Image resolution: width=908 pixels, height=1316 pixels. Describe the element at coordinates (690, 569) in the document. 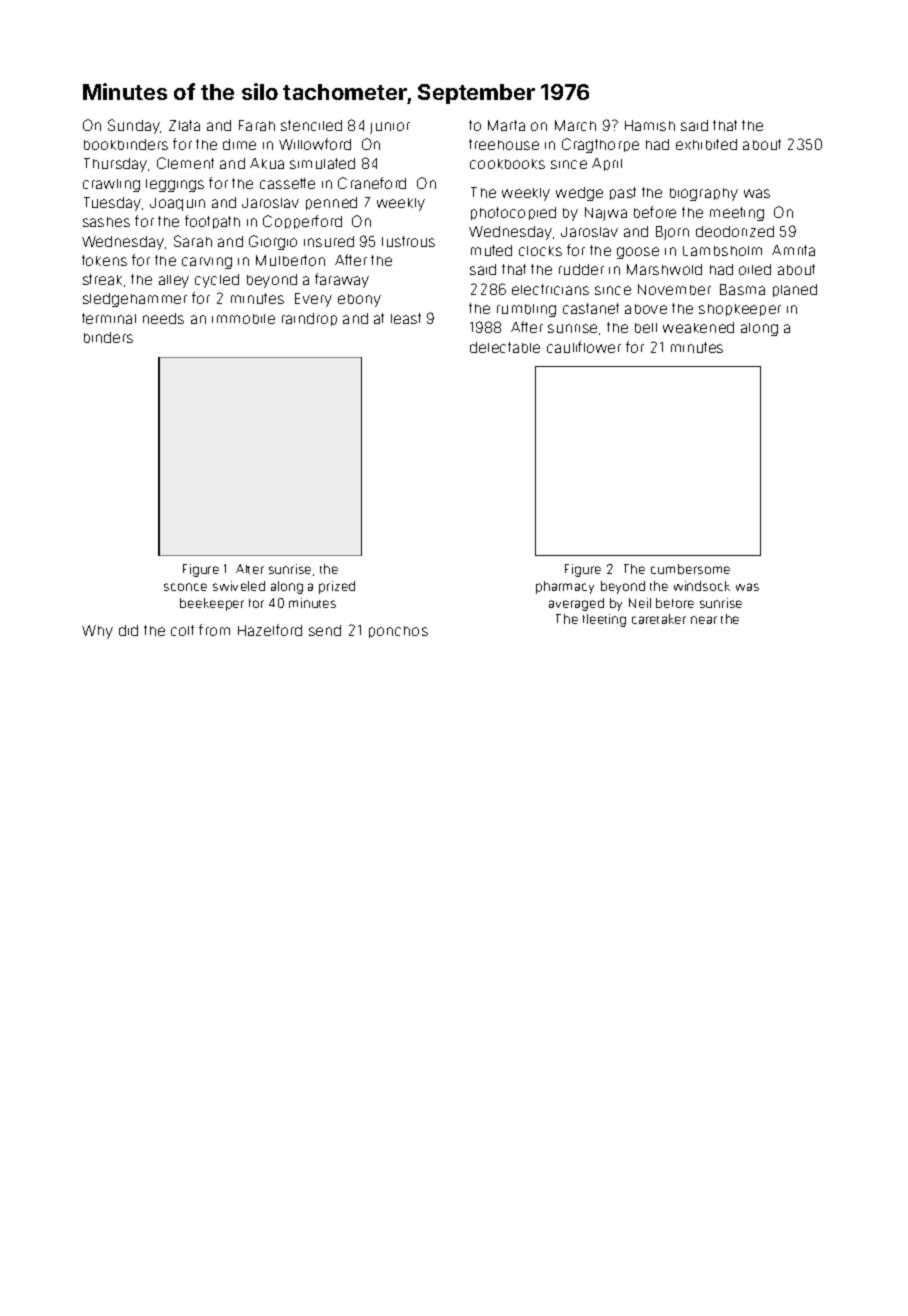

I see `cumbersome` at that location.
